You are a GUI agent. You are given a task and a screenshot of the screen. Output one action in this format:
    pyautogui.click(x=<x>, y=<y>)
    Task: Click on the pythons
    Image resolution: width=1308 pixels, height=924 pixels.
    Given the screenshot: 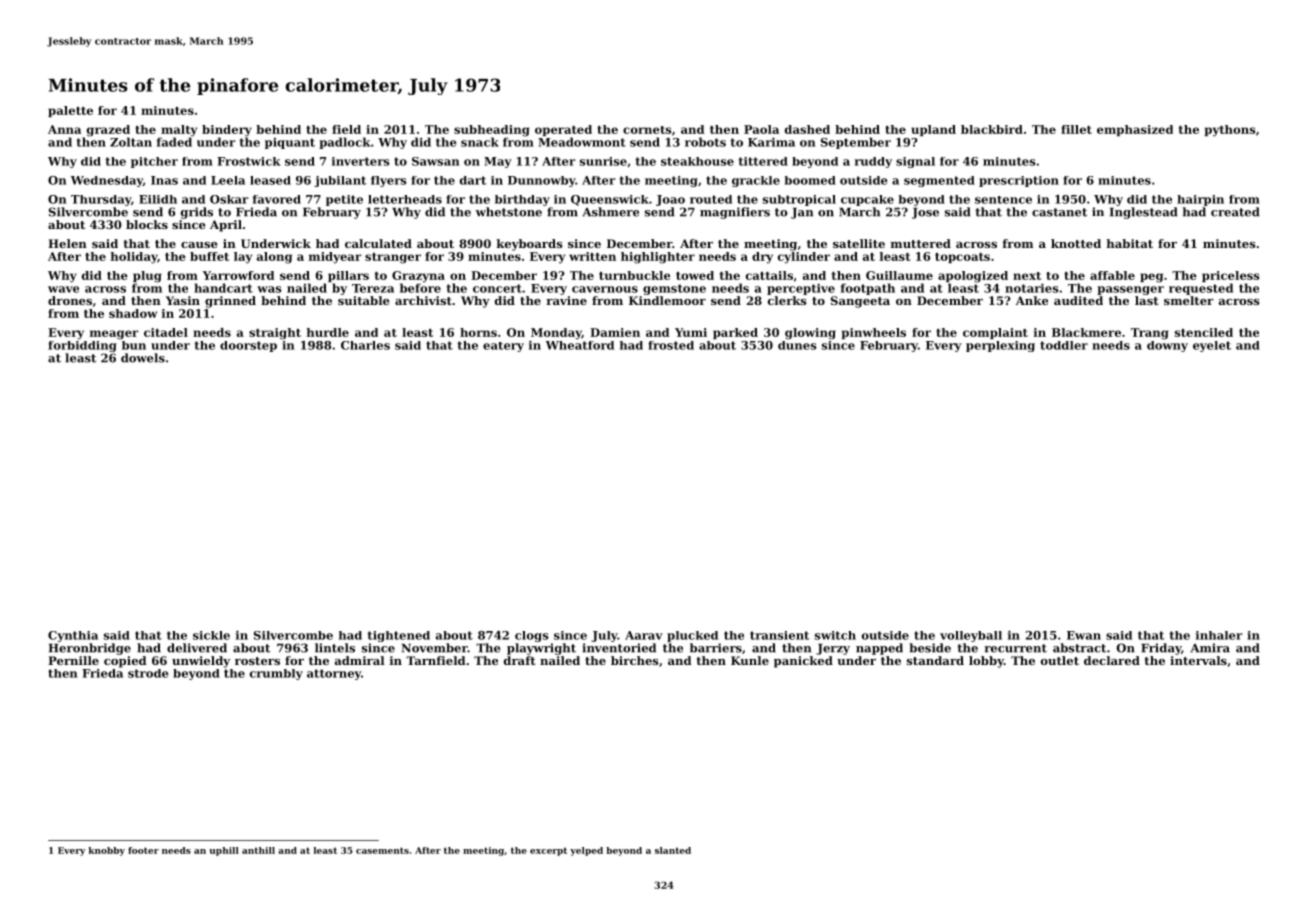 What is the action you would take?
    pyautogui.click(x=1230, y=131)
